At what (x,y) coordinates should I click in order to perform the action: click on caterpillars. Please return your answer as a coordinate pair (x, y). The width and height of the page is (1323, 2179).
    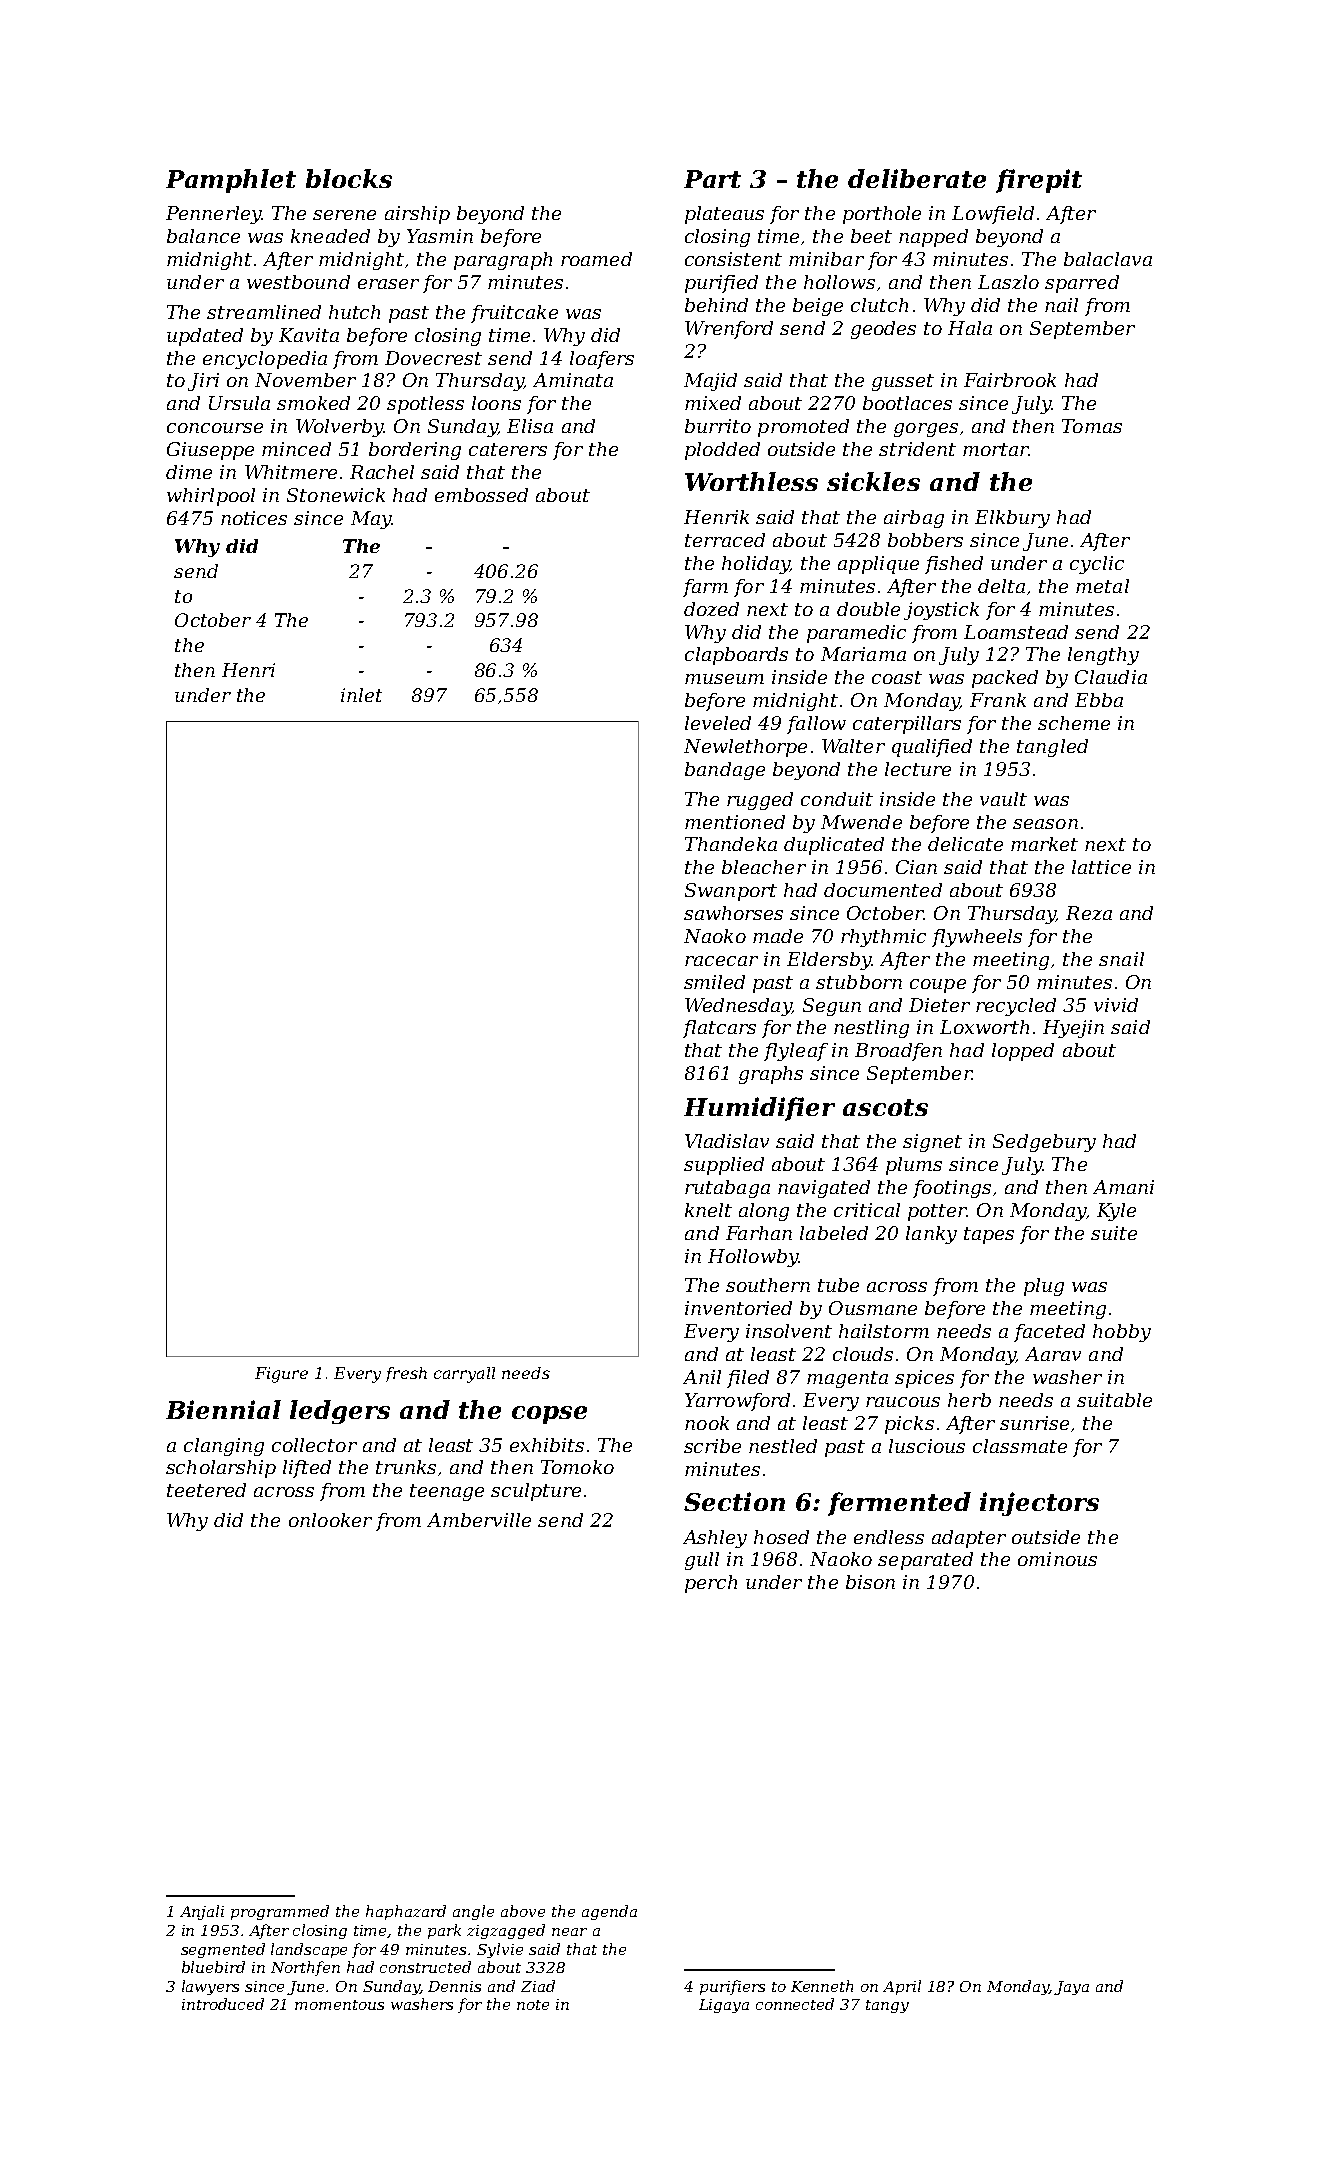
    Looking at the image, I should click on (907, 725).
